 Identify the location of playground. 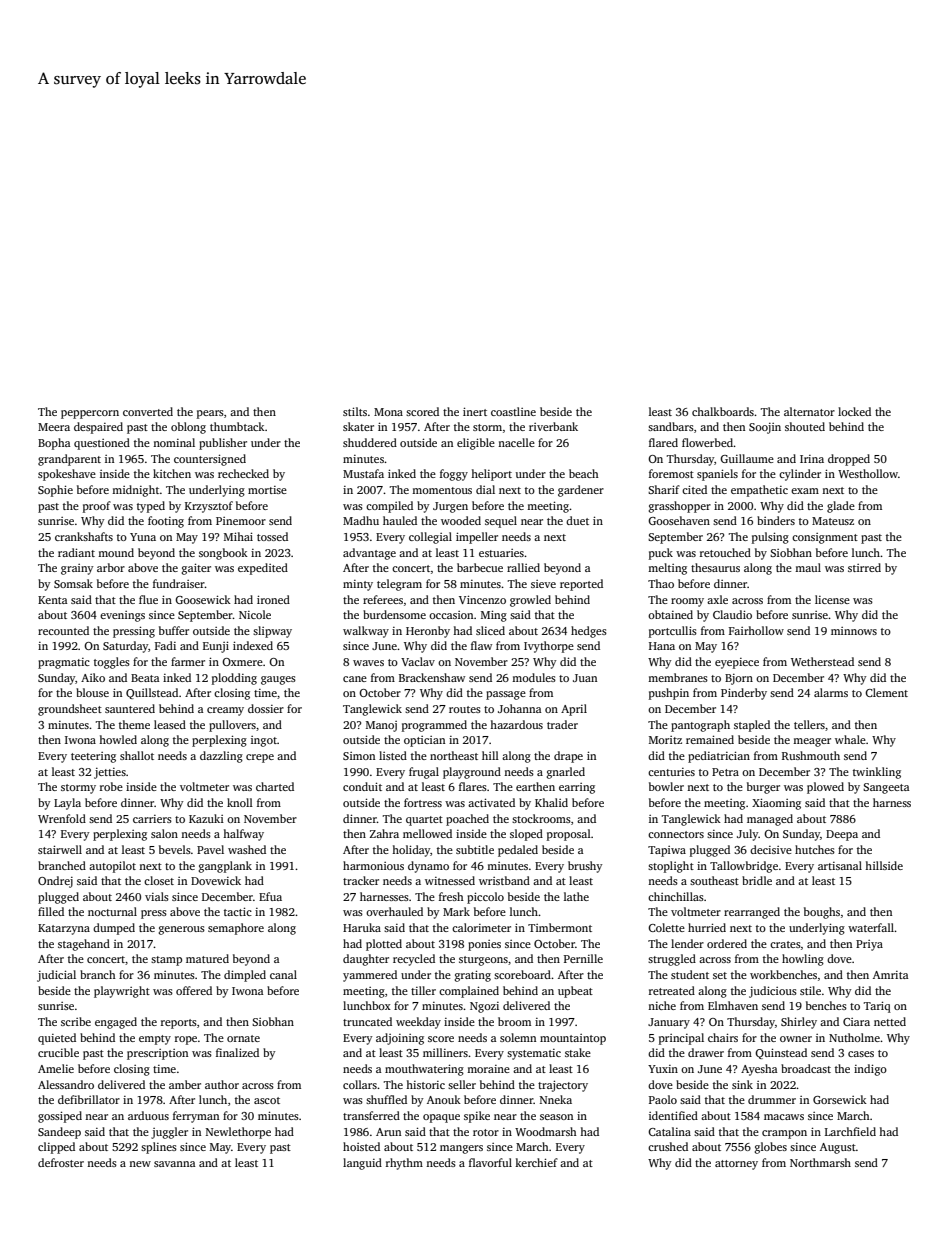
(472, 773).
